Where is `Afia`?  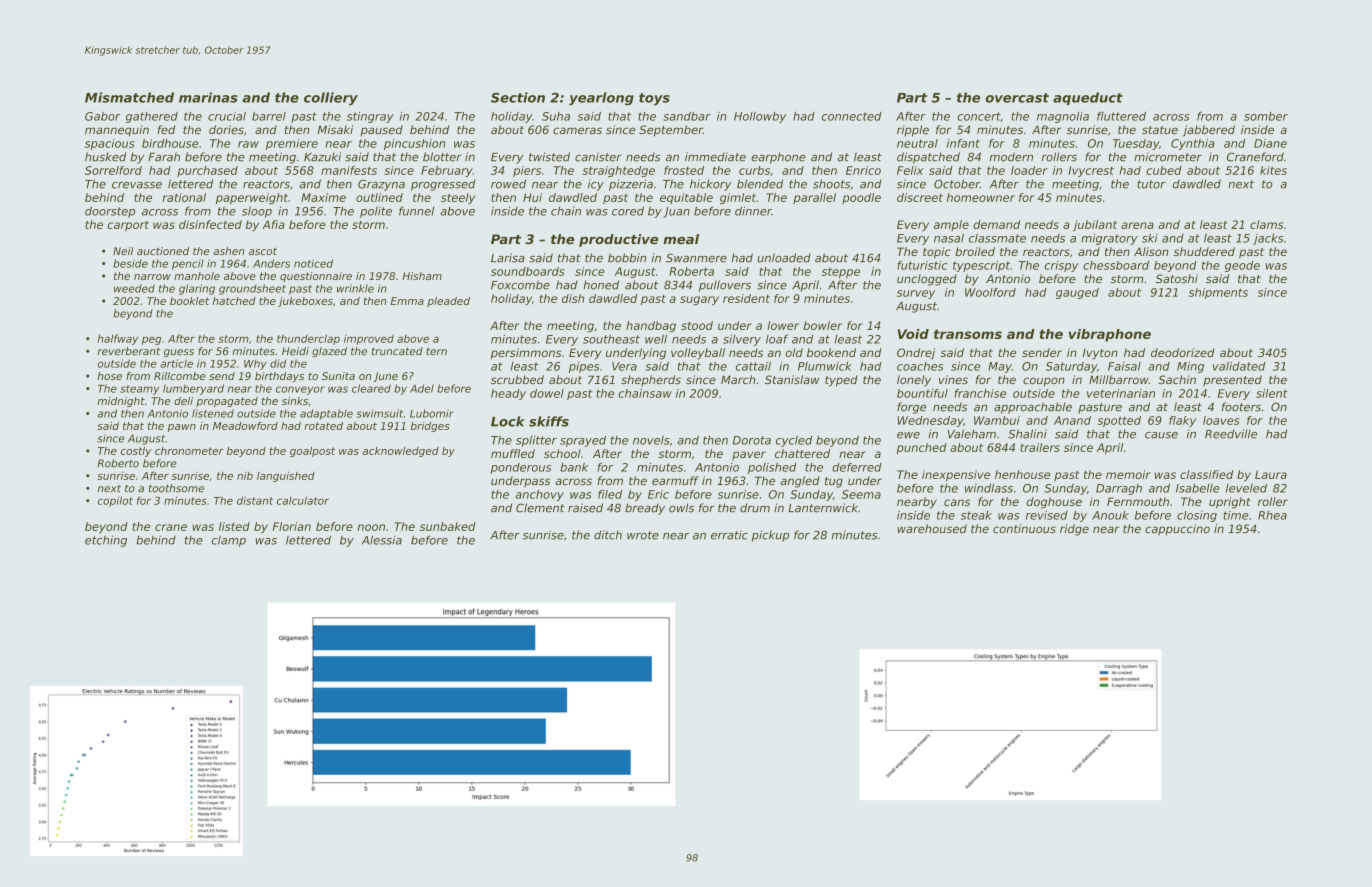
Afia is located at coordinates (273, 224).
